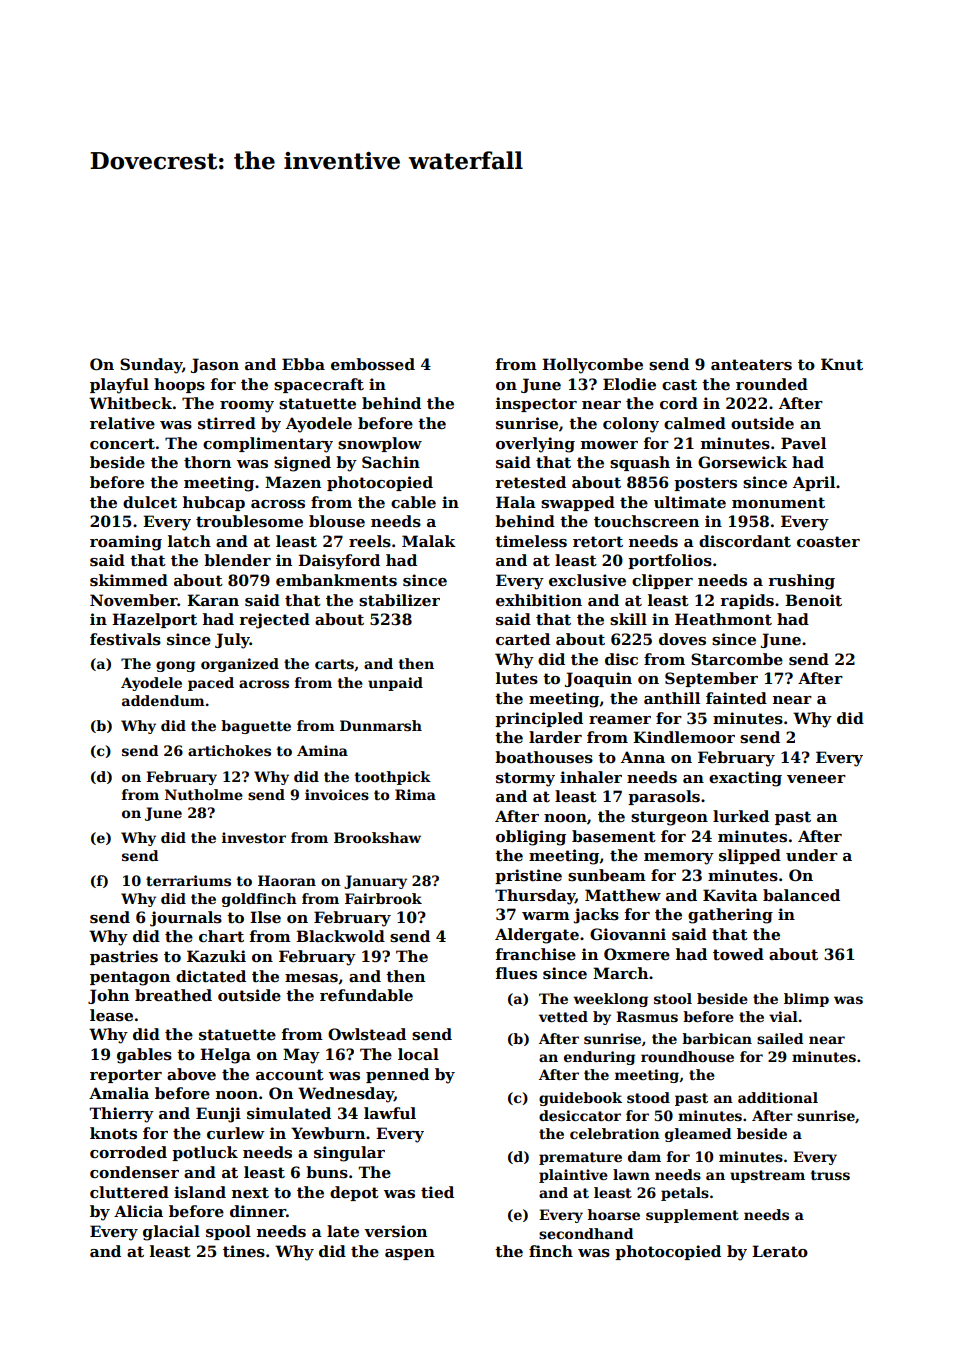 This image has height=1354, width=955. What do you see at coordinates (780, 1038) in the image?
I see `sailed` at bounding box center [780, 1038].
